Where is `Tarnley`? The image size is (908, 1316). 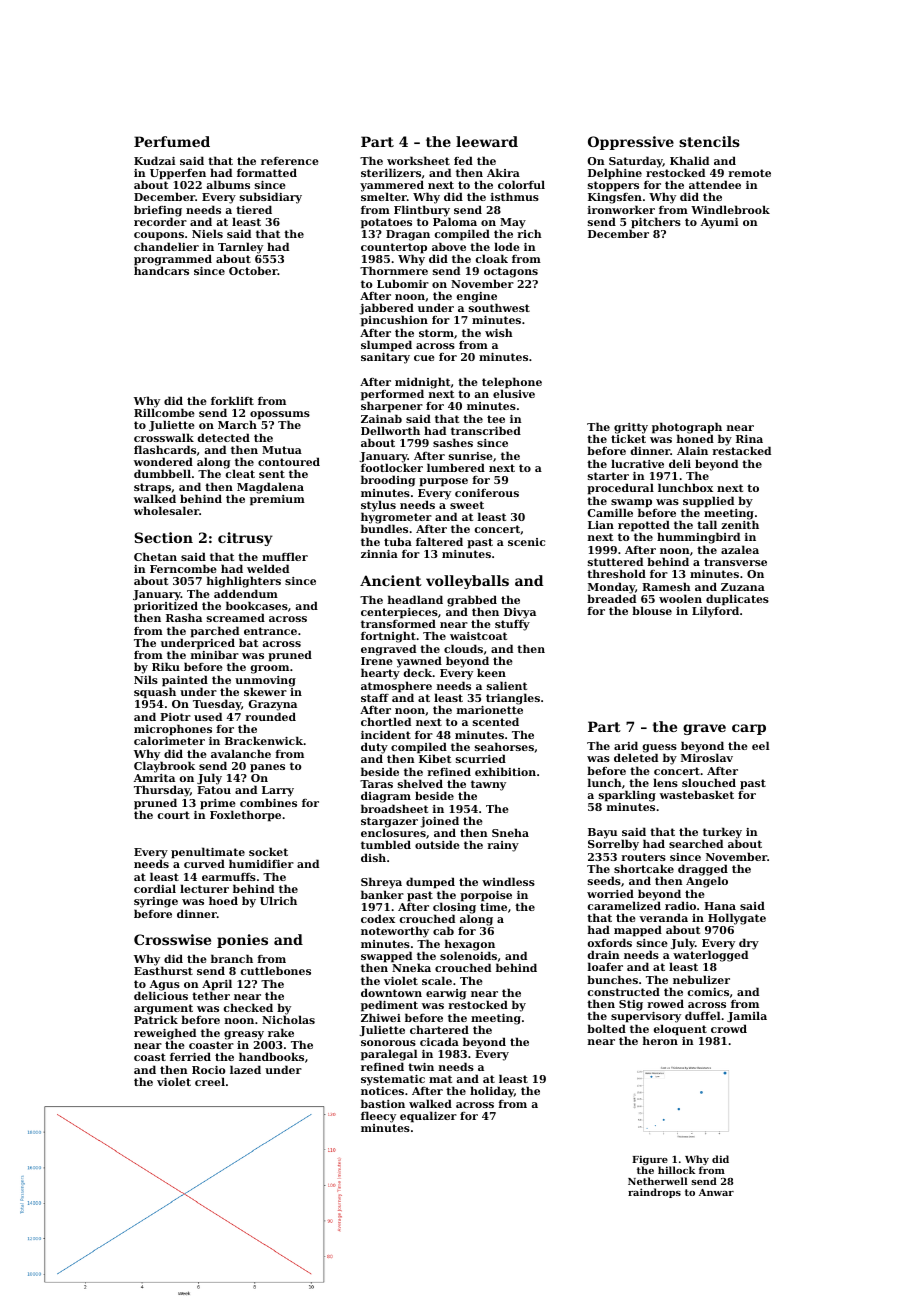 Tarnley is located at coordinates (240, 248).
